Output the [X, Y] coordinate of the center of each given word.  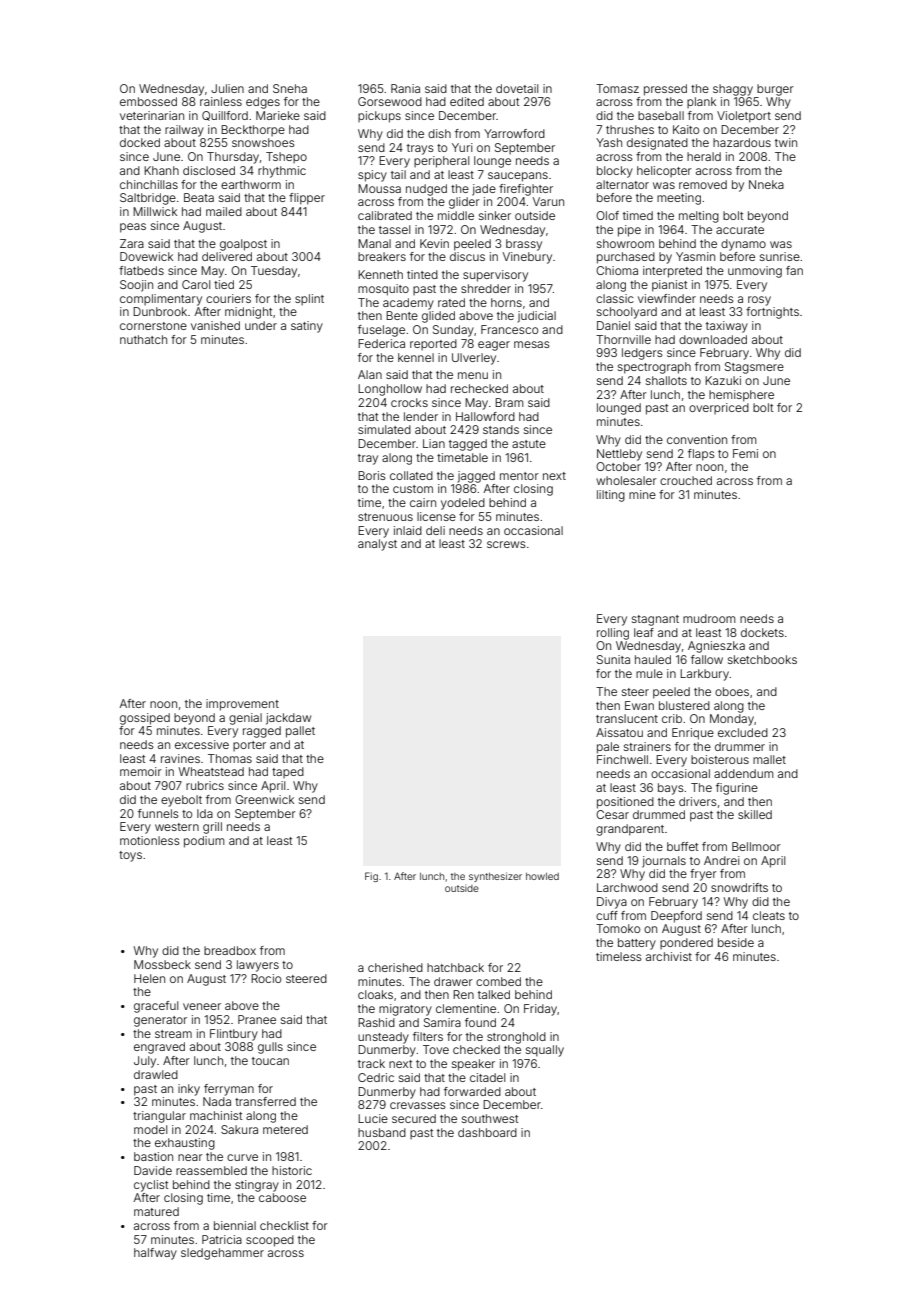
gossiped [145, 719]
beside [736, 942]
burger [775, 90]
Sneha [290, 88]
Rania [405, 88]
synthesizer [495, 877]
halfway [155, 1254]
